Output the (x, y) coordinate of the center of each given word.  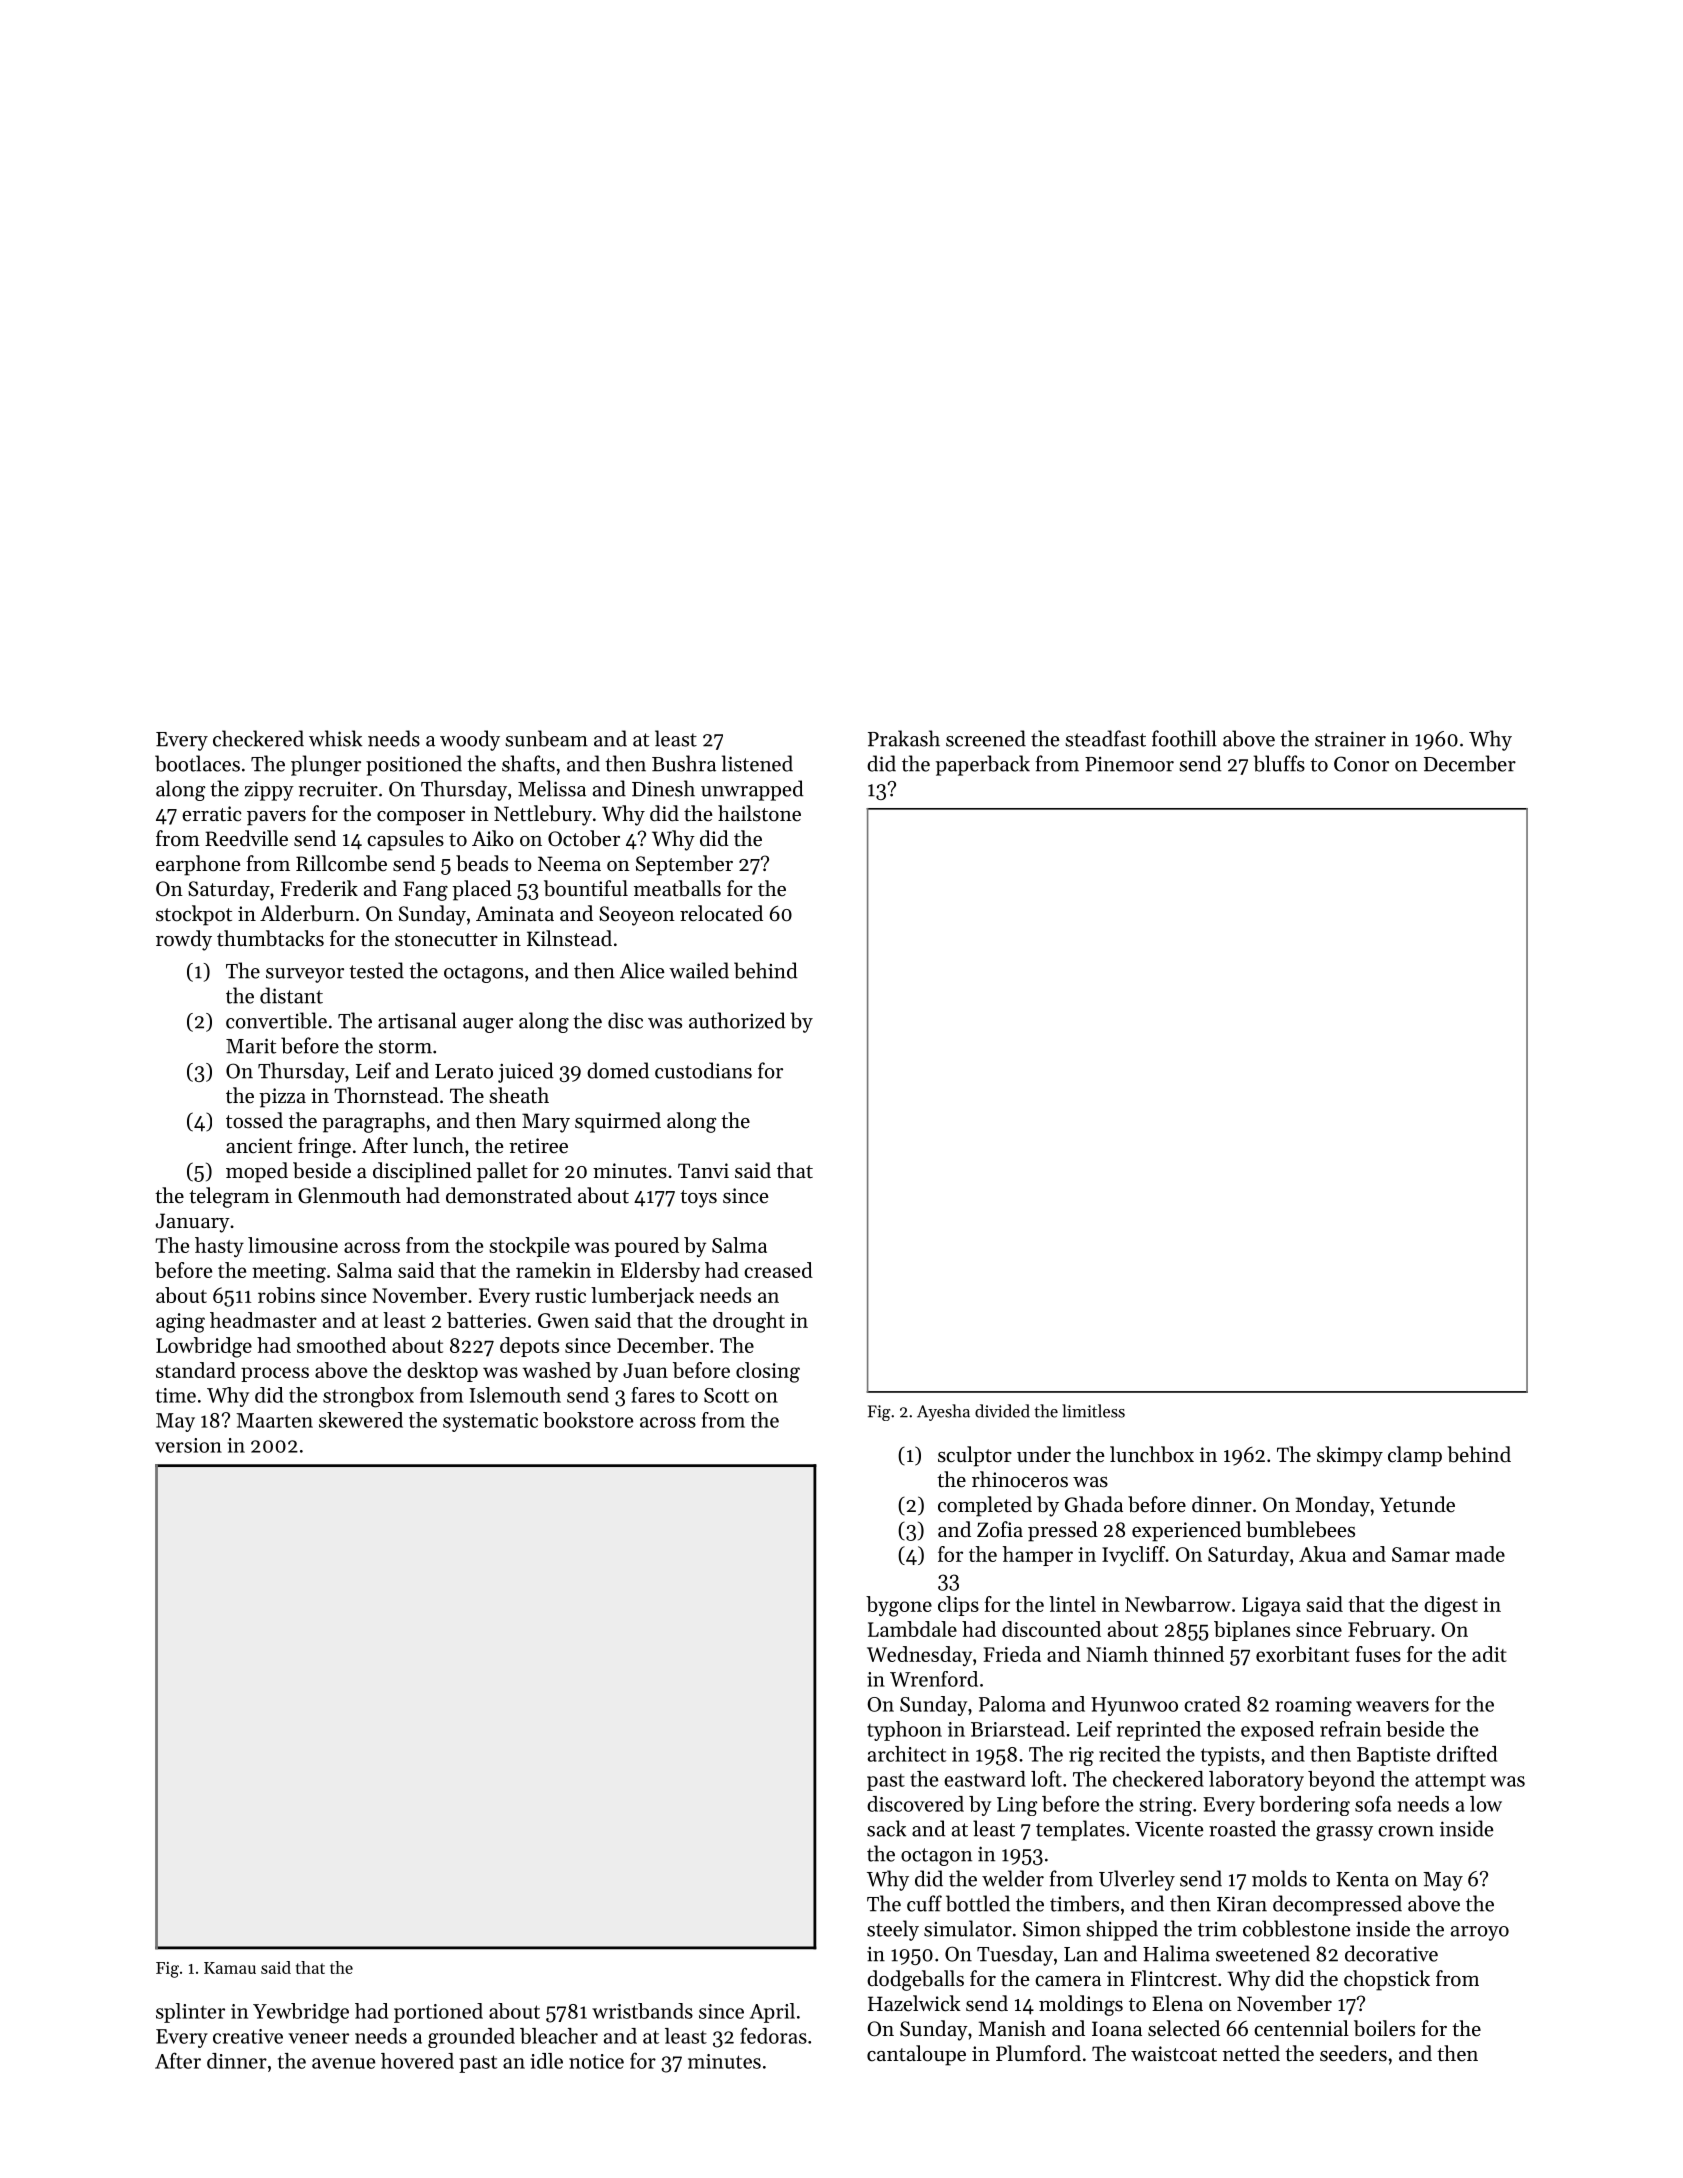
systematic (490, 1422)
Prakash (904, 738)
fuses (1378, 1654)
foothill (1184, 738)
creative (248, 2036)
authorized (737, 1020)
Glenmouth (349, 1195)
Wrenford (934, 1679)
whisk (335, 738)
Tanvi (703, 1170)
